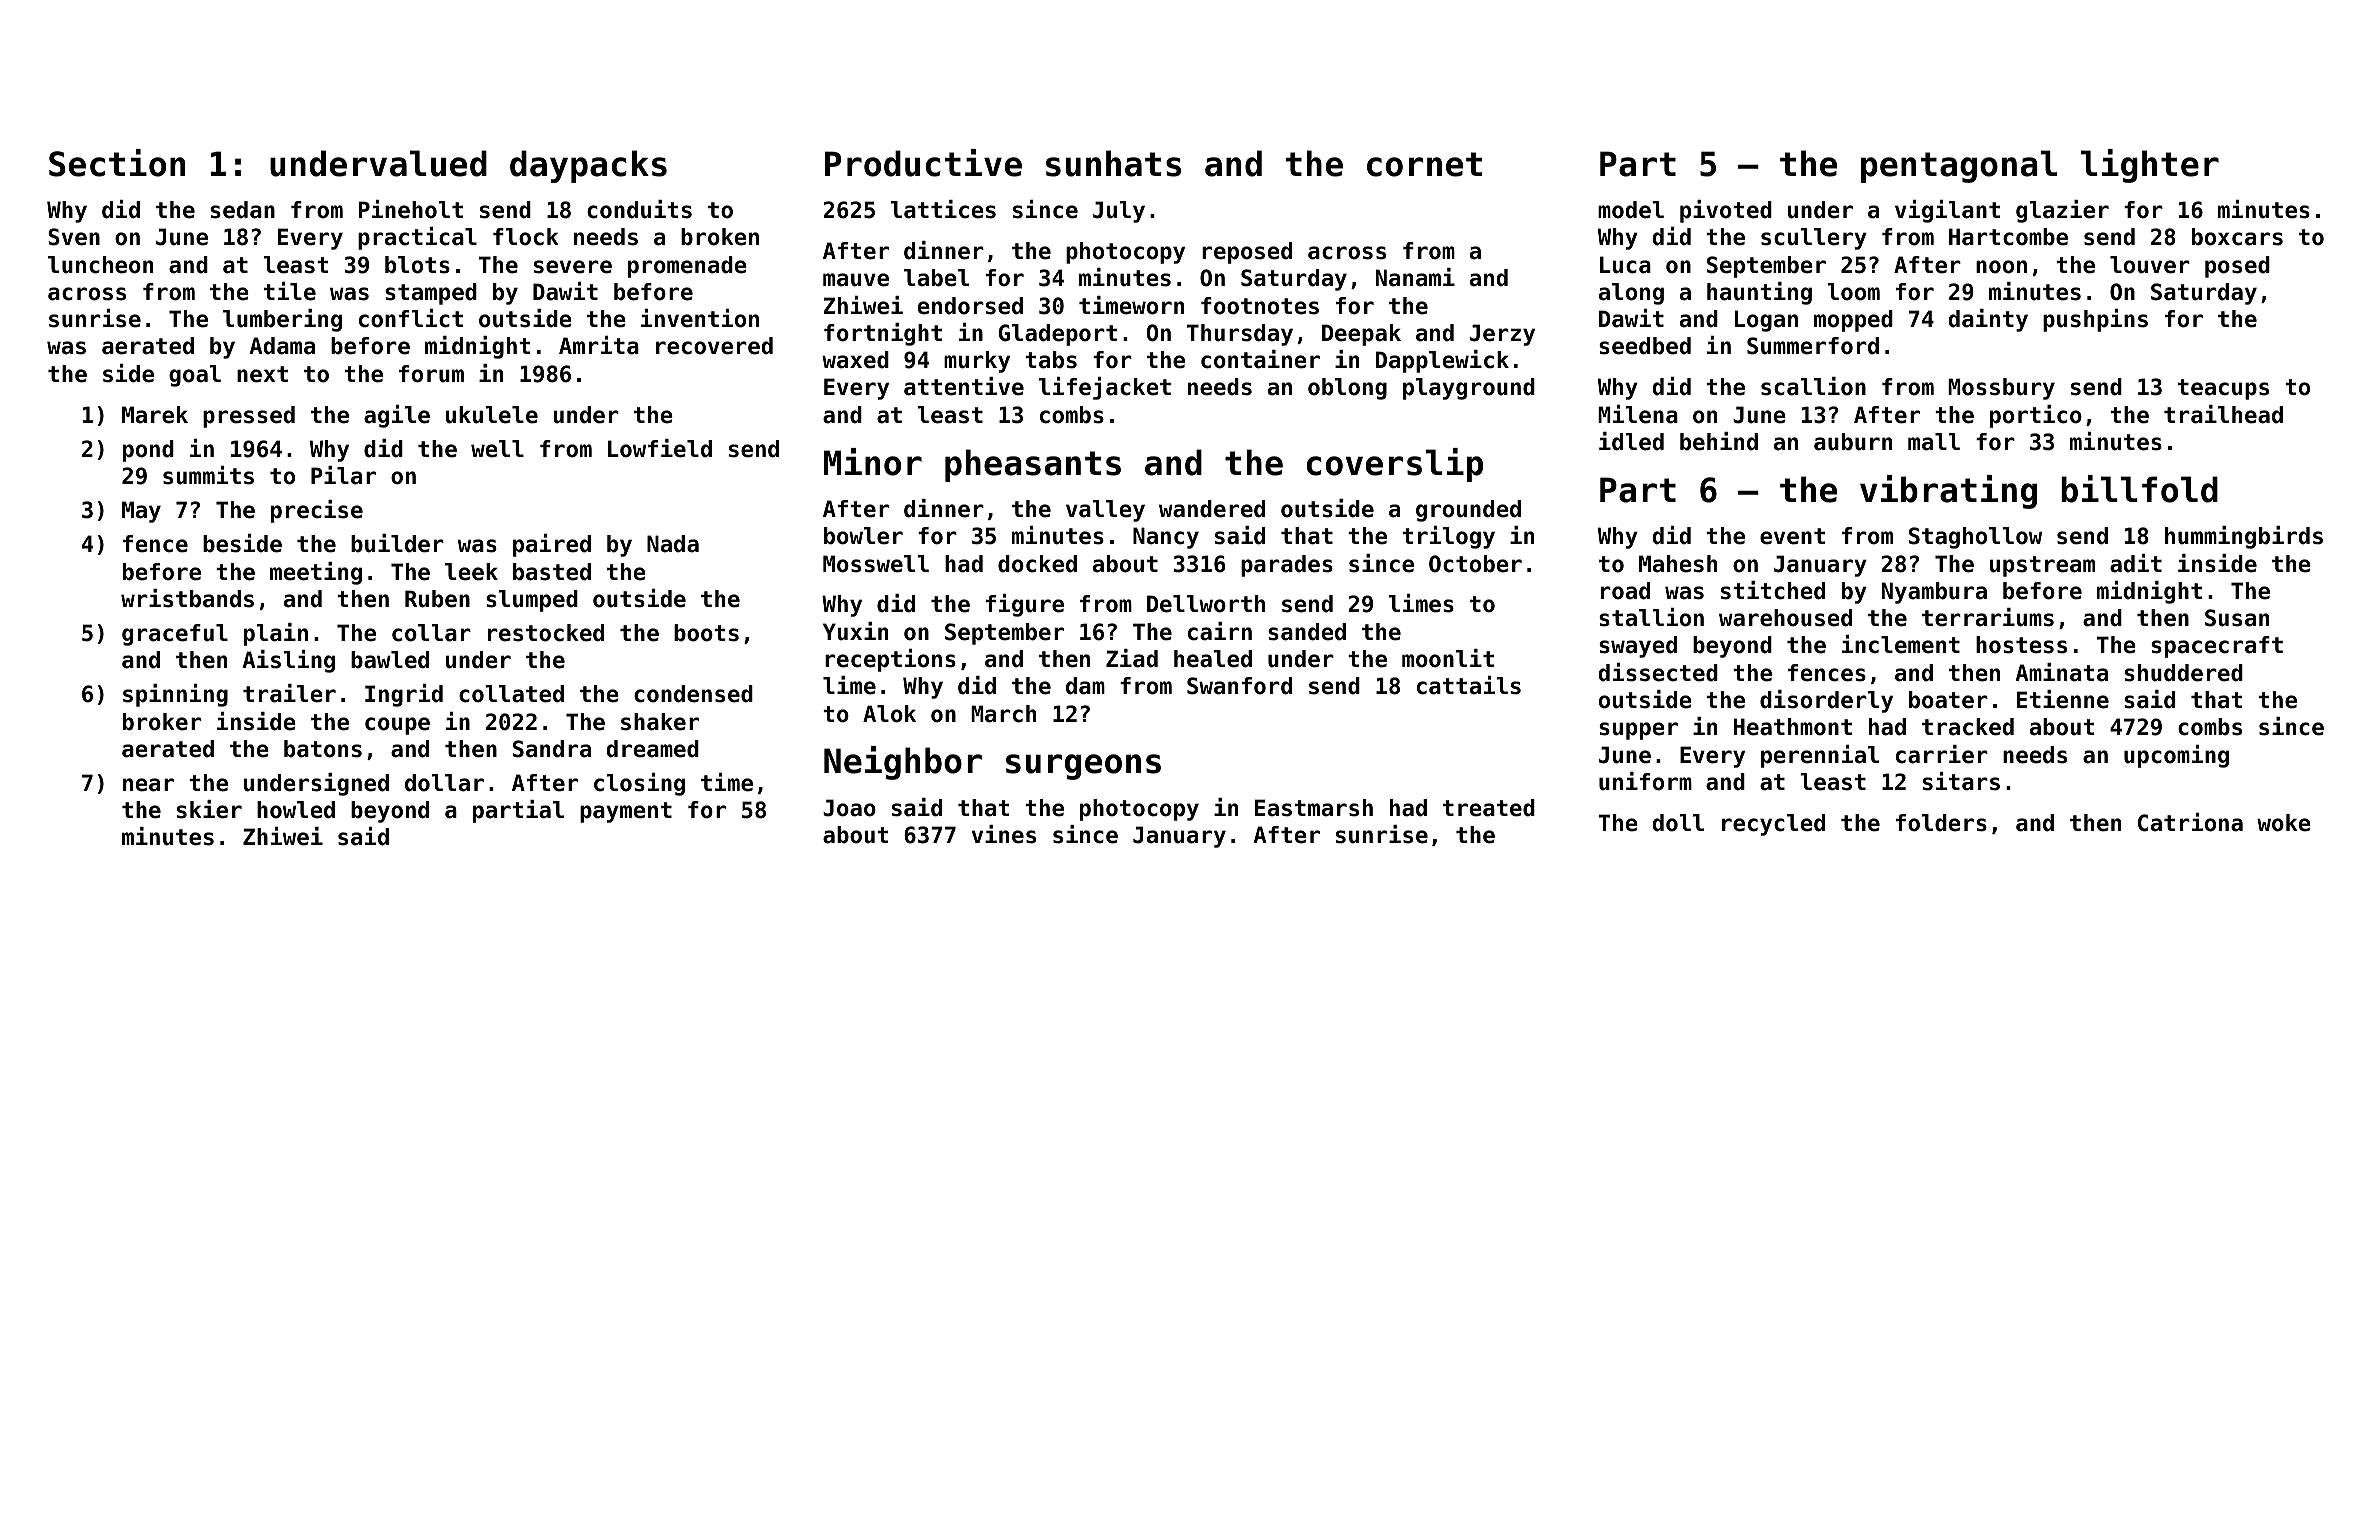  I want to click on promenade, so click(687, 267).
